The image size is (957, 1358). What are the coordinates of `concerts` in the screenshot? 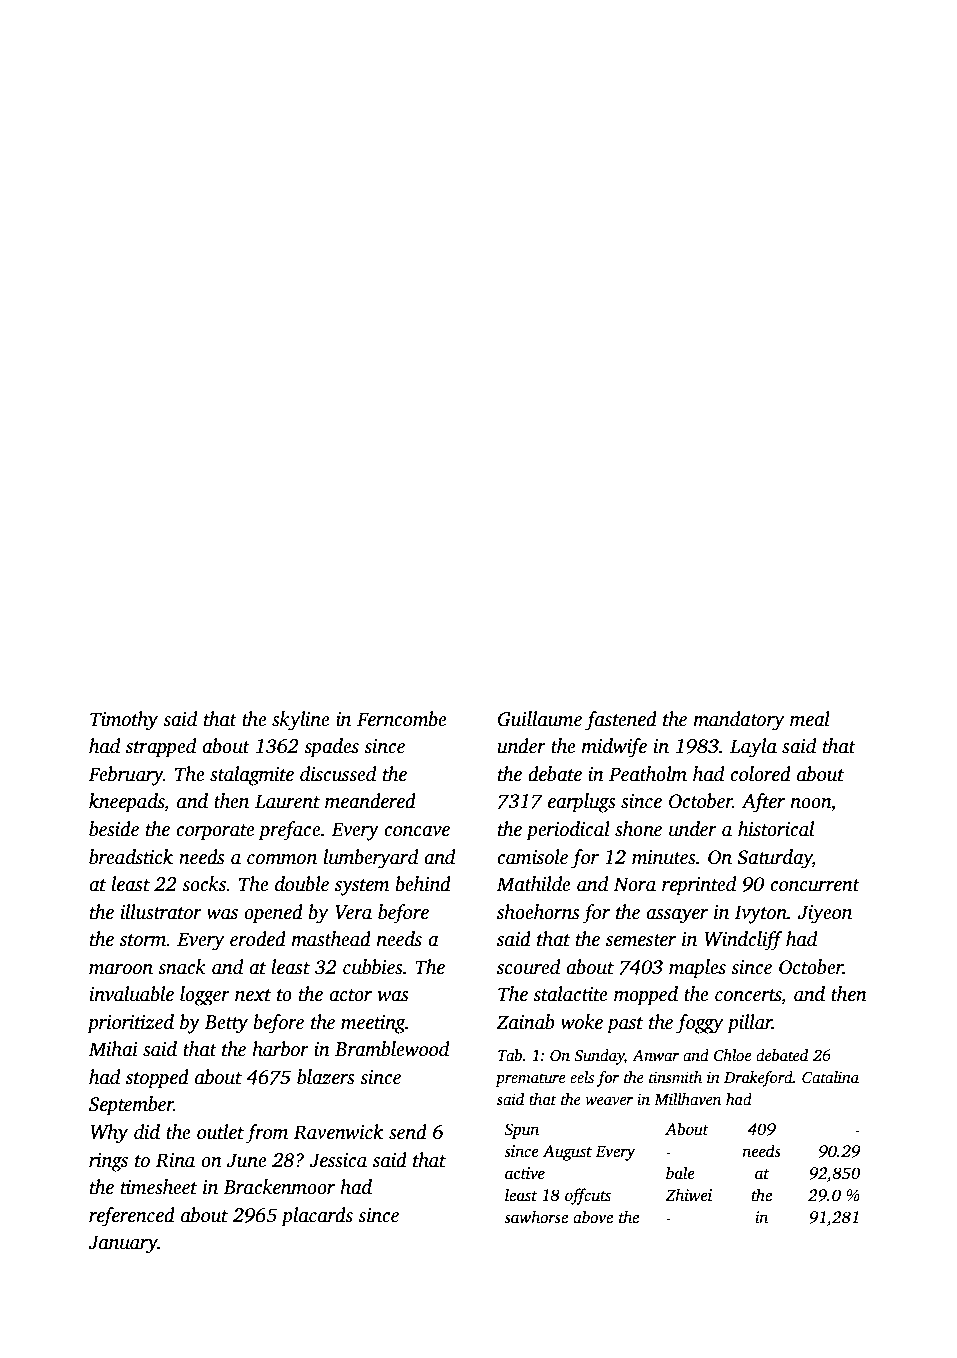 It's located at (748, 996).
